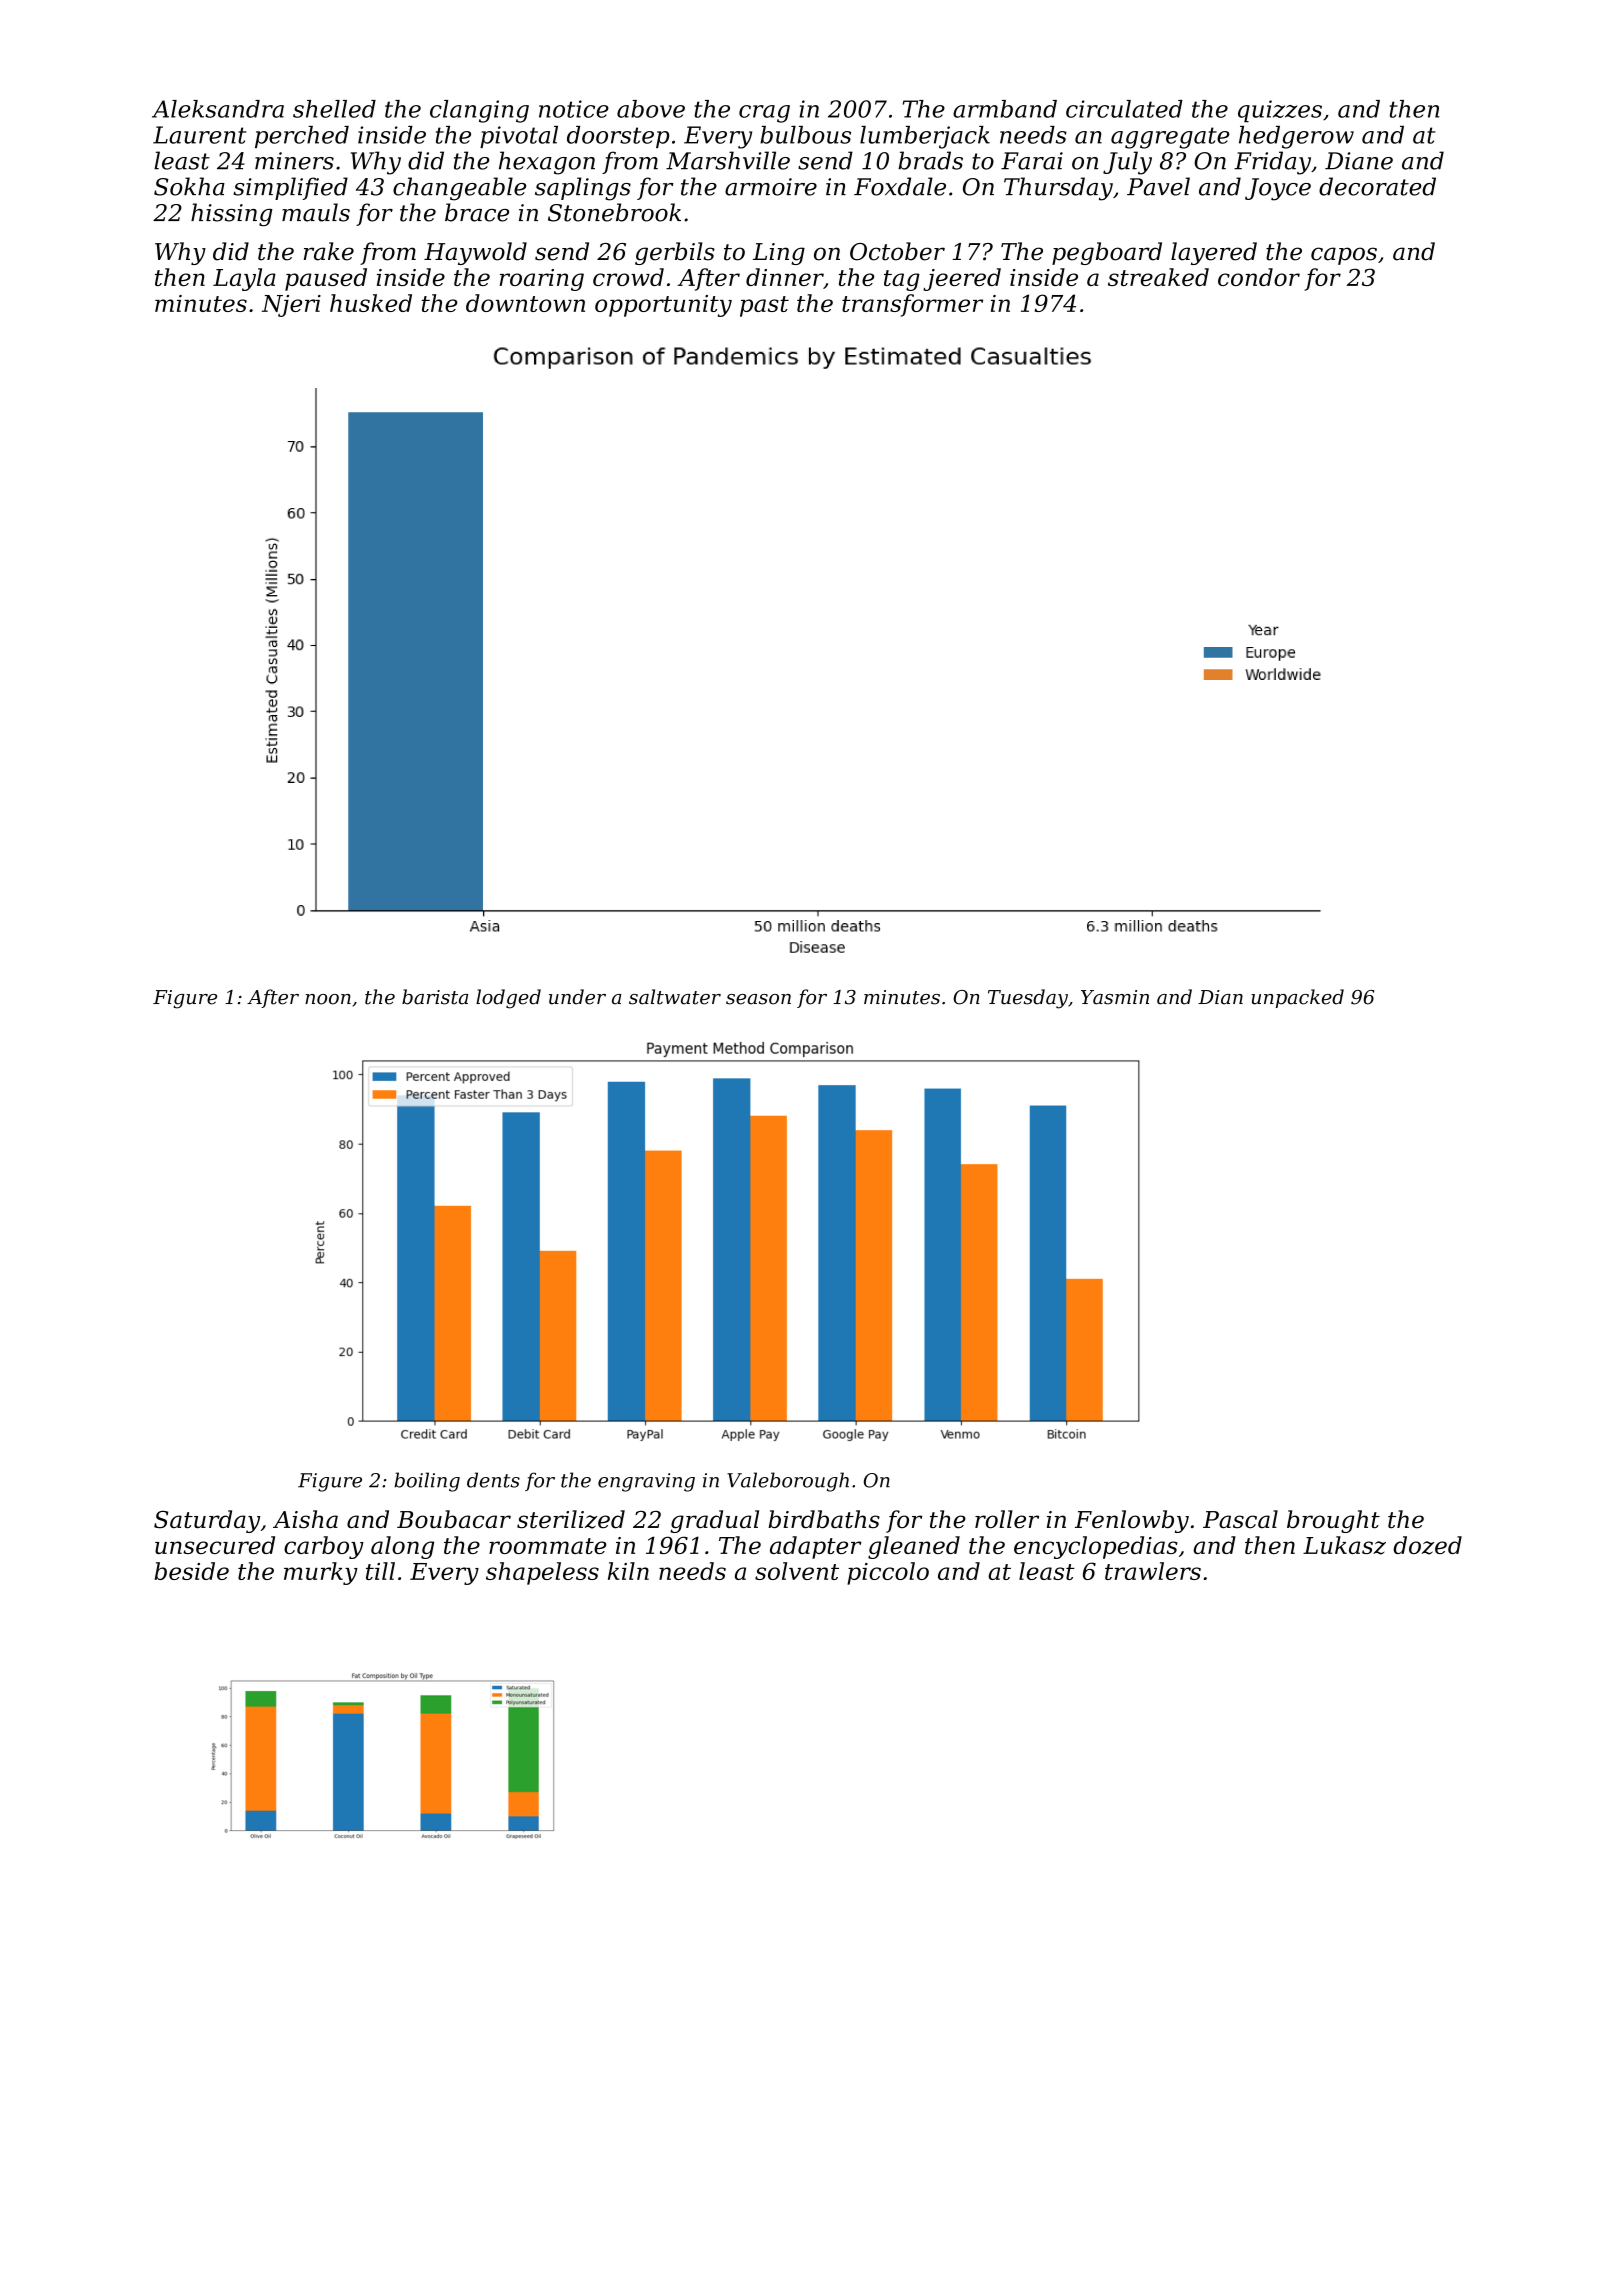 The width and height of the document is (1620, 2292). Describe the element at coordinates (646, 1482) in the document. I see `engraving` at that location.
